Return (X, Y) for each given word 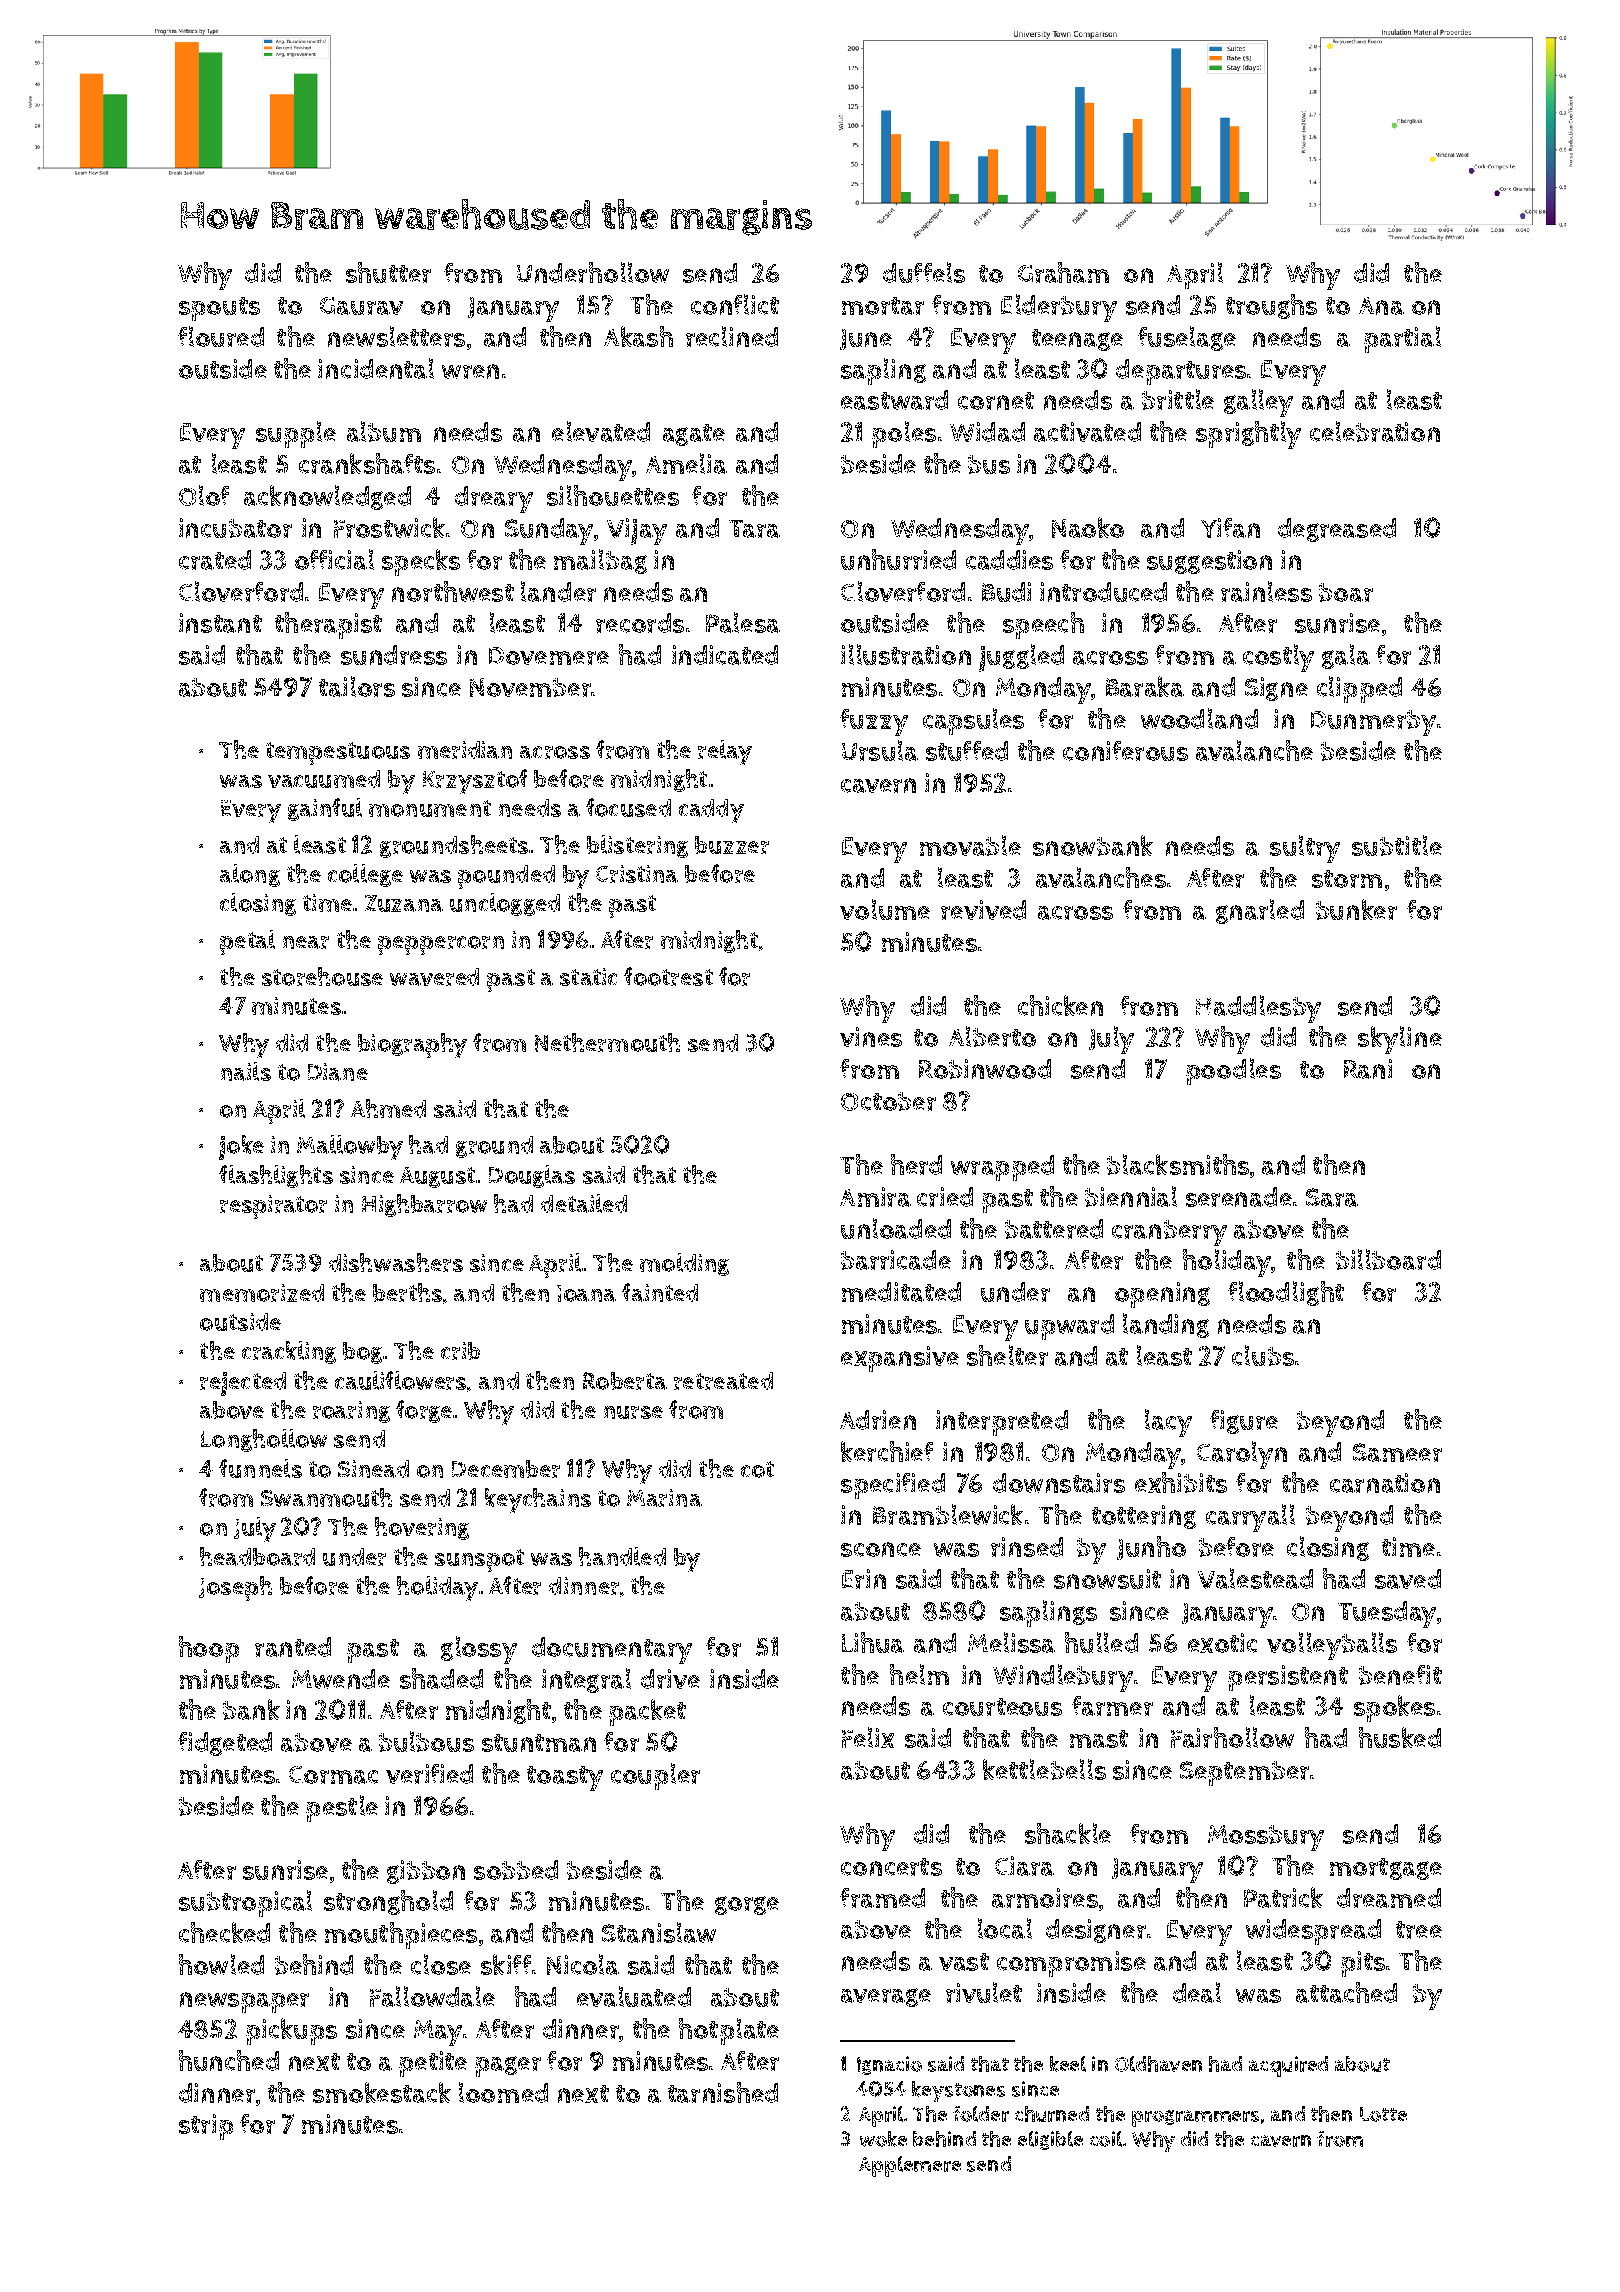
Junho (1151, 1548)
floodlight (1286, 1293)
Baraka (1145, 686)
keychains (538, 1500)
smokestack (382, 2092)
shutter (388, 272)
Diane (338, 1072)
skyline (1400, 1040)
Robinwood (985, 1069)
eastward (894, 400)
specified (893, 1486)
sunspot (479, 1560)
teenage (1077, 340)
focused (628, 807)
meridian (465, 750)
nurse (633, 1412)
